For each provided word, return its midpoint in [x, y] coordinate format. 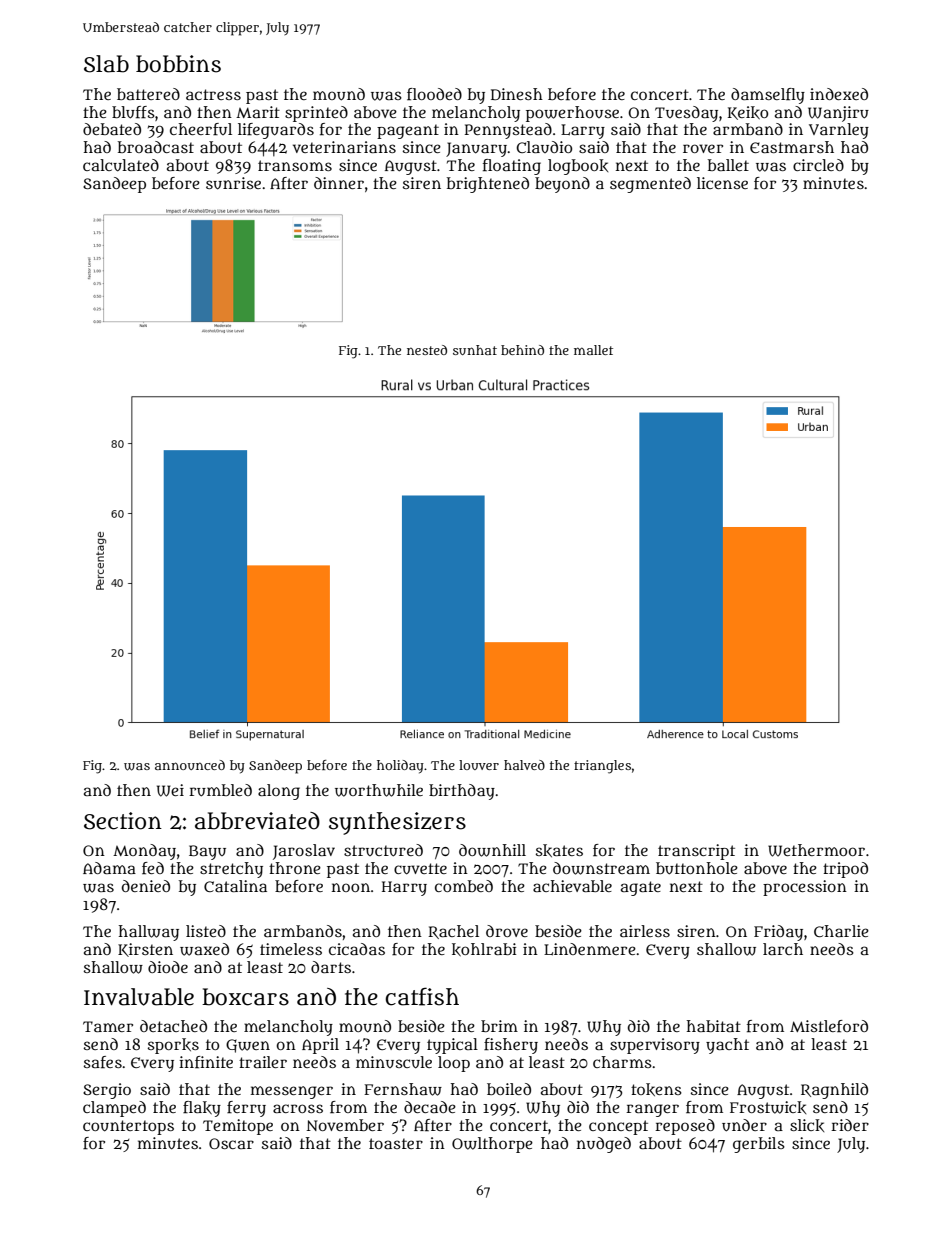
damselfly [768, 96]
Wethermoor [816, 850]
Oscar [231, 1143]
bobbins [178, 64]
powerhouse [572, 114]
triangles [602, 767]
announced [190, 765]
